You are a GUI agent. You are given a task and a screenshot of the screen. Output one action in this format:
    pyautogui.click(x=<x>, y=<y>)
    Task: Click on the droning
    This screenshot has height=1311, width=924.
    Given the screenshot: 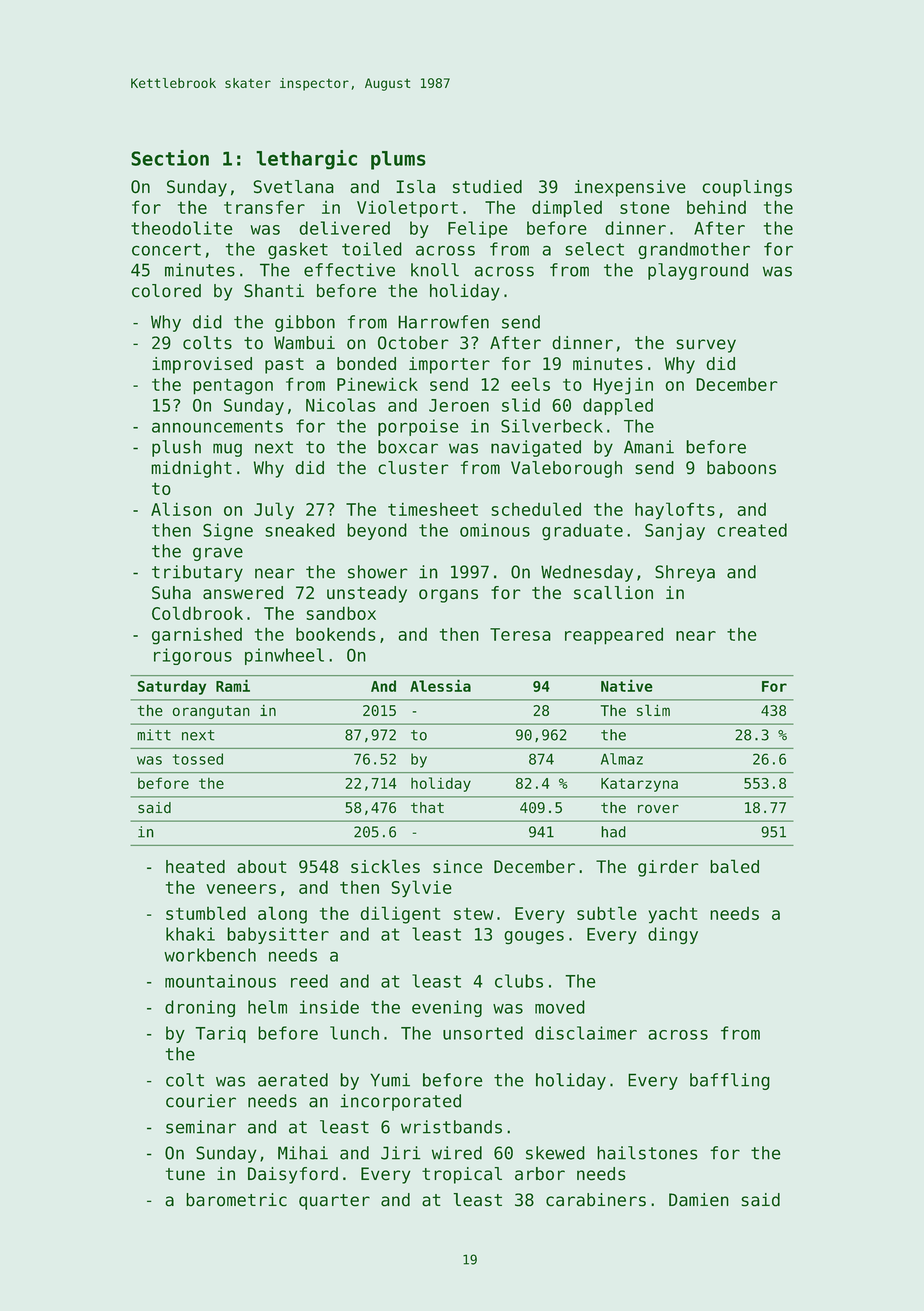 What is the action you would take?
    pyautogui.click(x=200, y=1008)
